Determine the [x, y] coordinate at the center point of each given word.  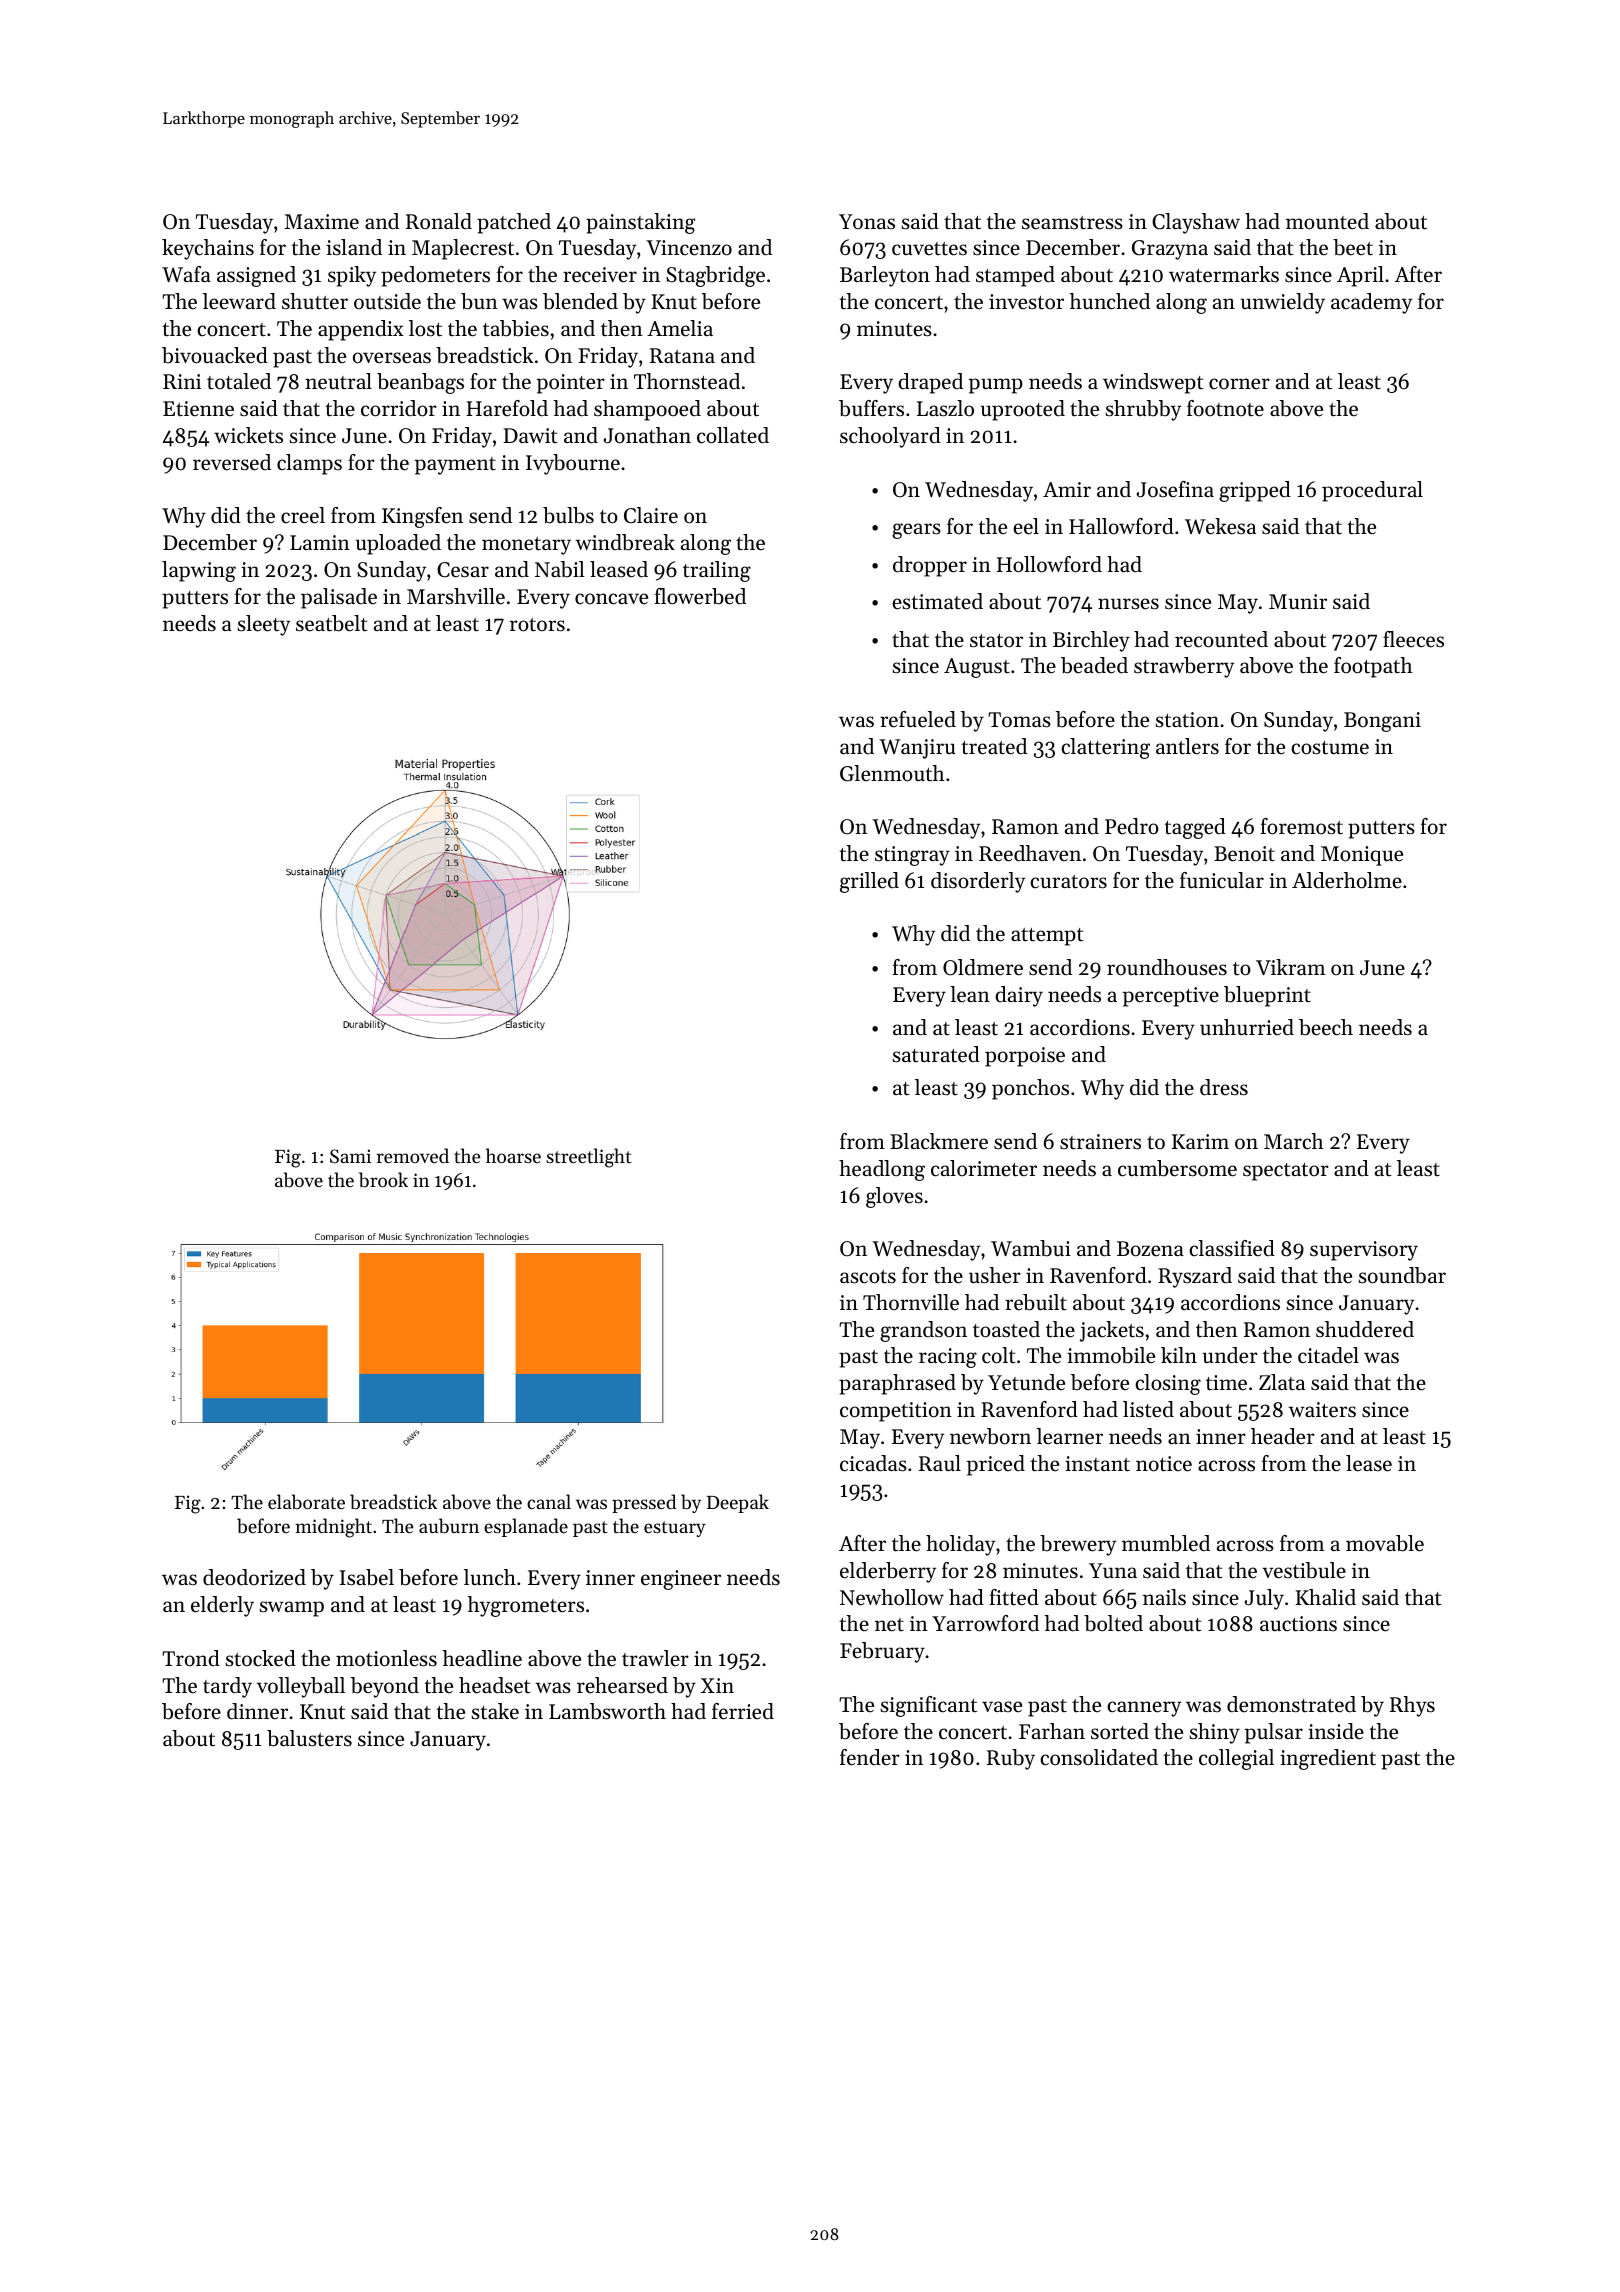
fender [870, 1757]
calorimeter [984, 1168]
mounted [1327, 221]
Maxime [322, 222]
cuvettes [929, 249]
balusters [309, 1738]
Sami [350, 1156]
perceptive [1171, 997]
